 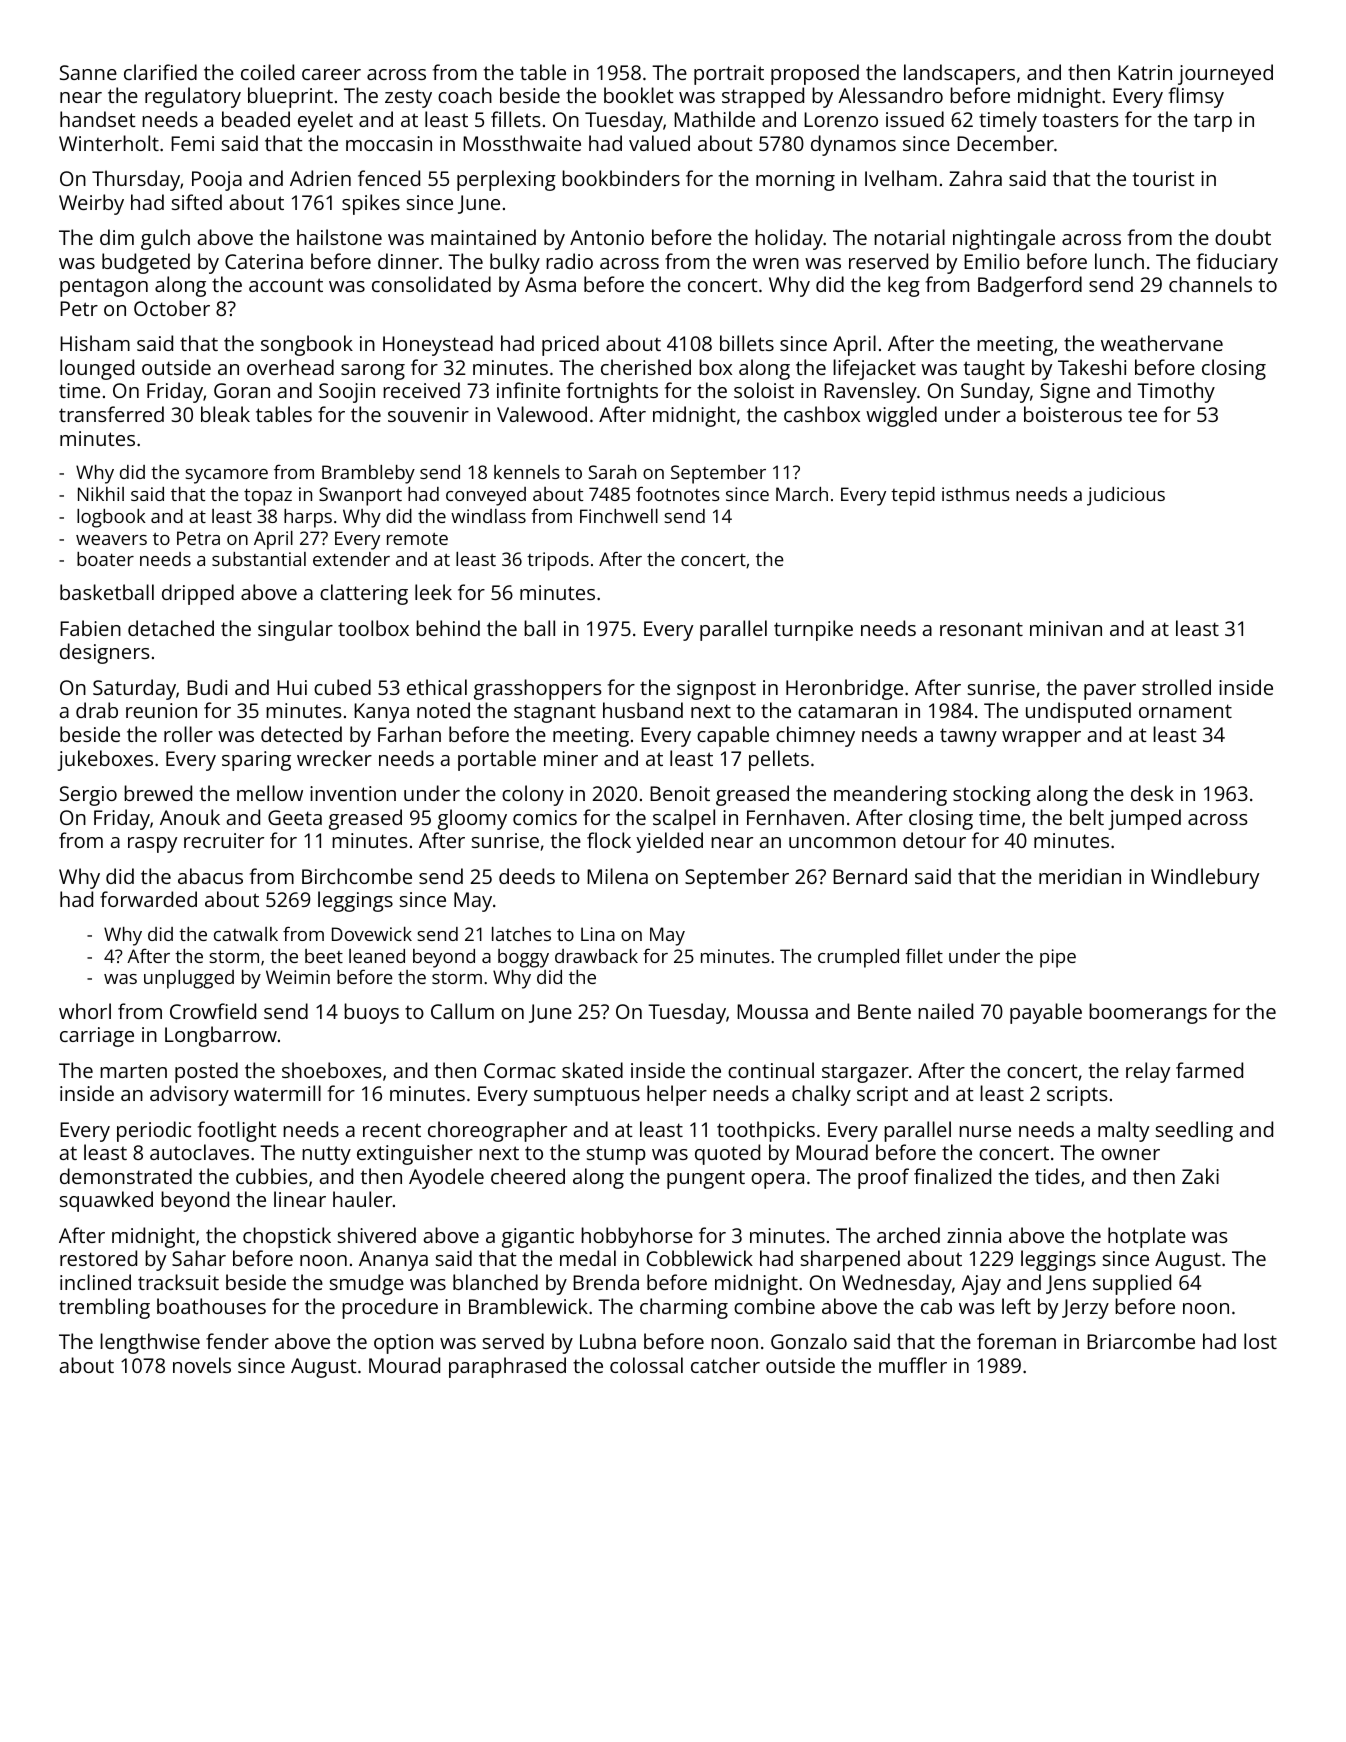 I want to click on journeyed, so click(x=1225, y=74).
